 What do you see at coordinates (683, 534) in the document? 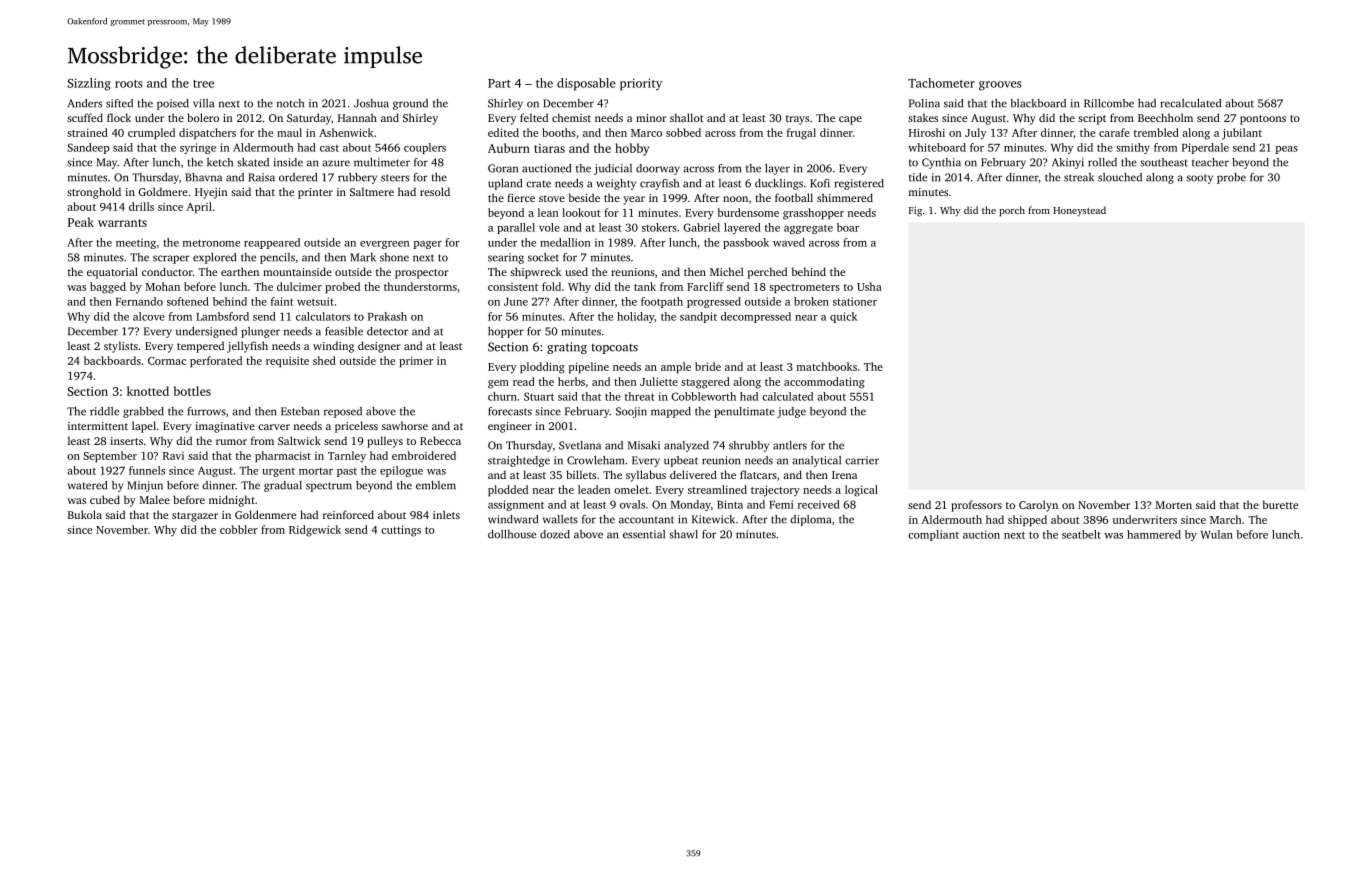
I see `shawl` at bounding box center [683, 534].
